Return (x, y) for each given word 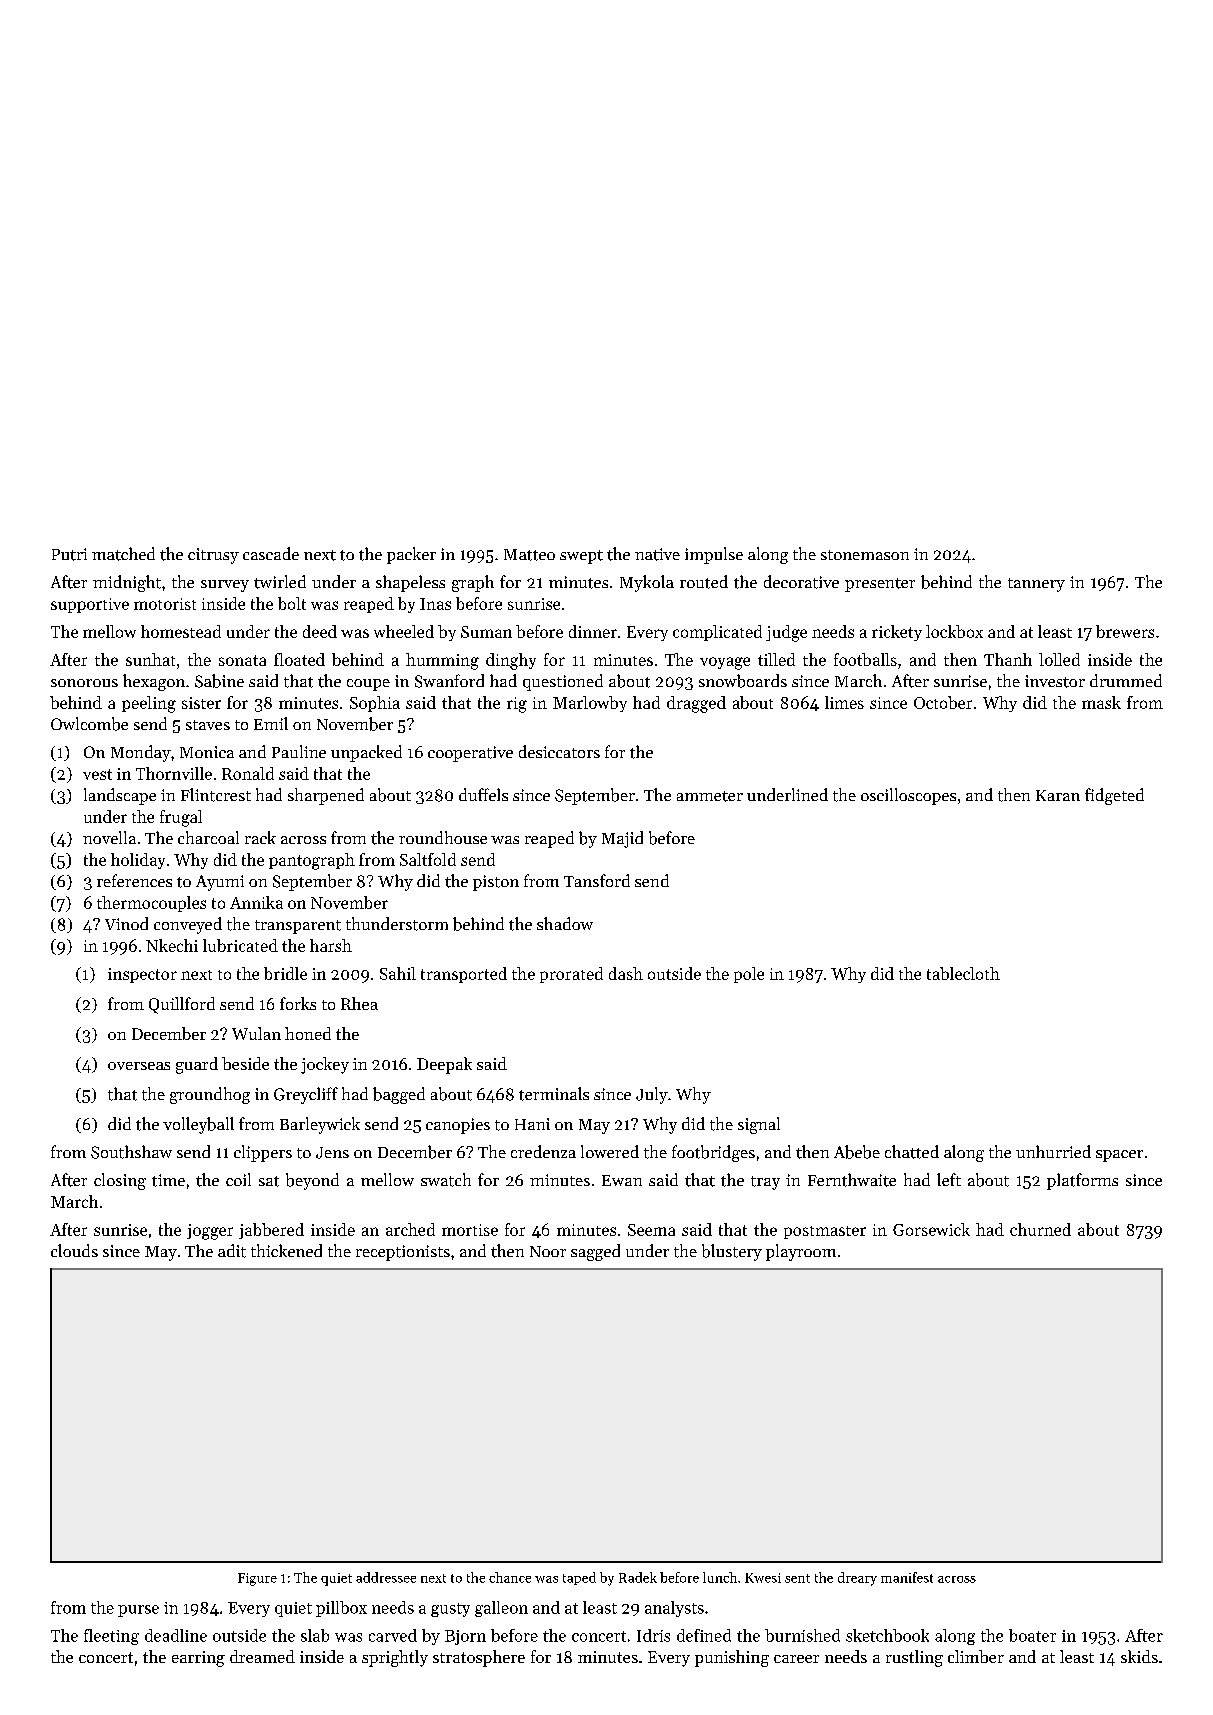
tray (765, 1183)
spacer (1119, 1156)
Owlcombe (89, 724)
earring (198, 1659)
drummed (1126, 680)
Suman (486, 632)
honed (308, 1033)
